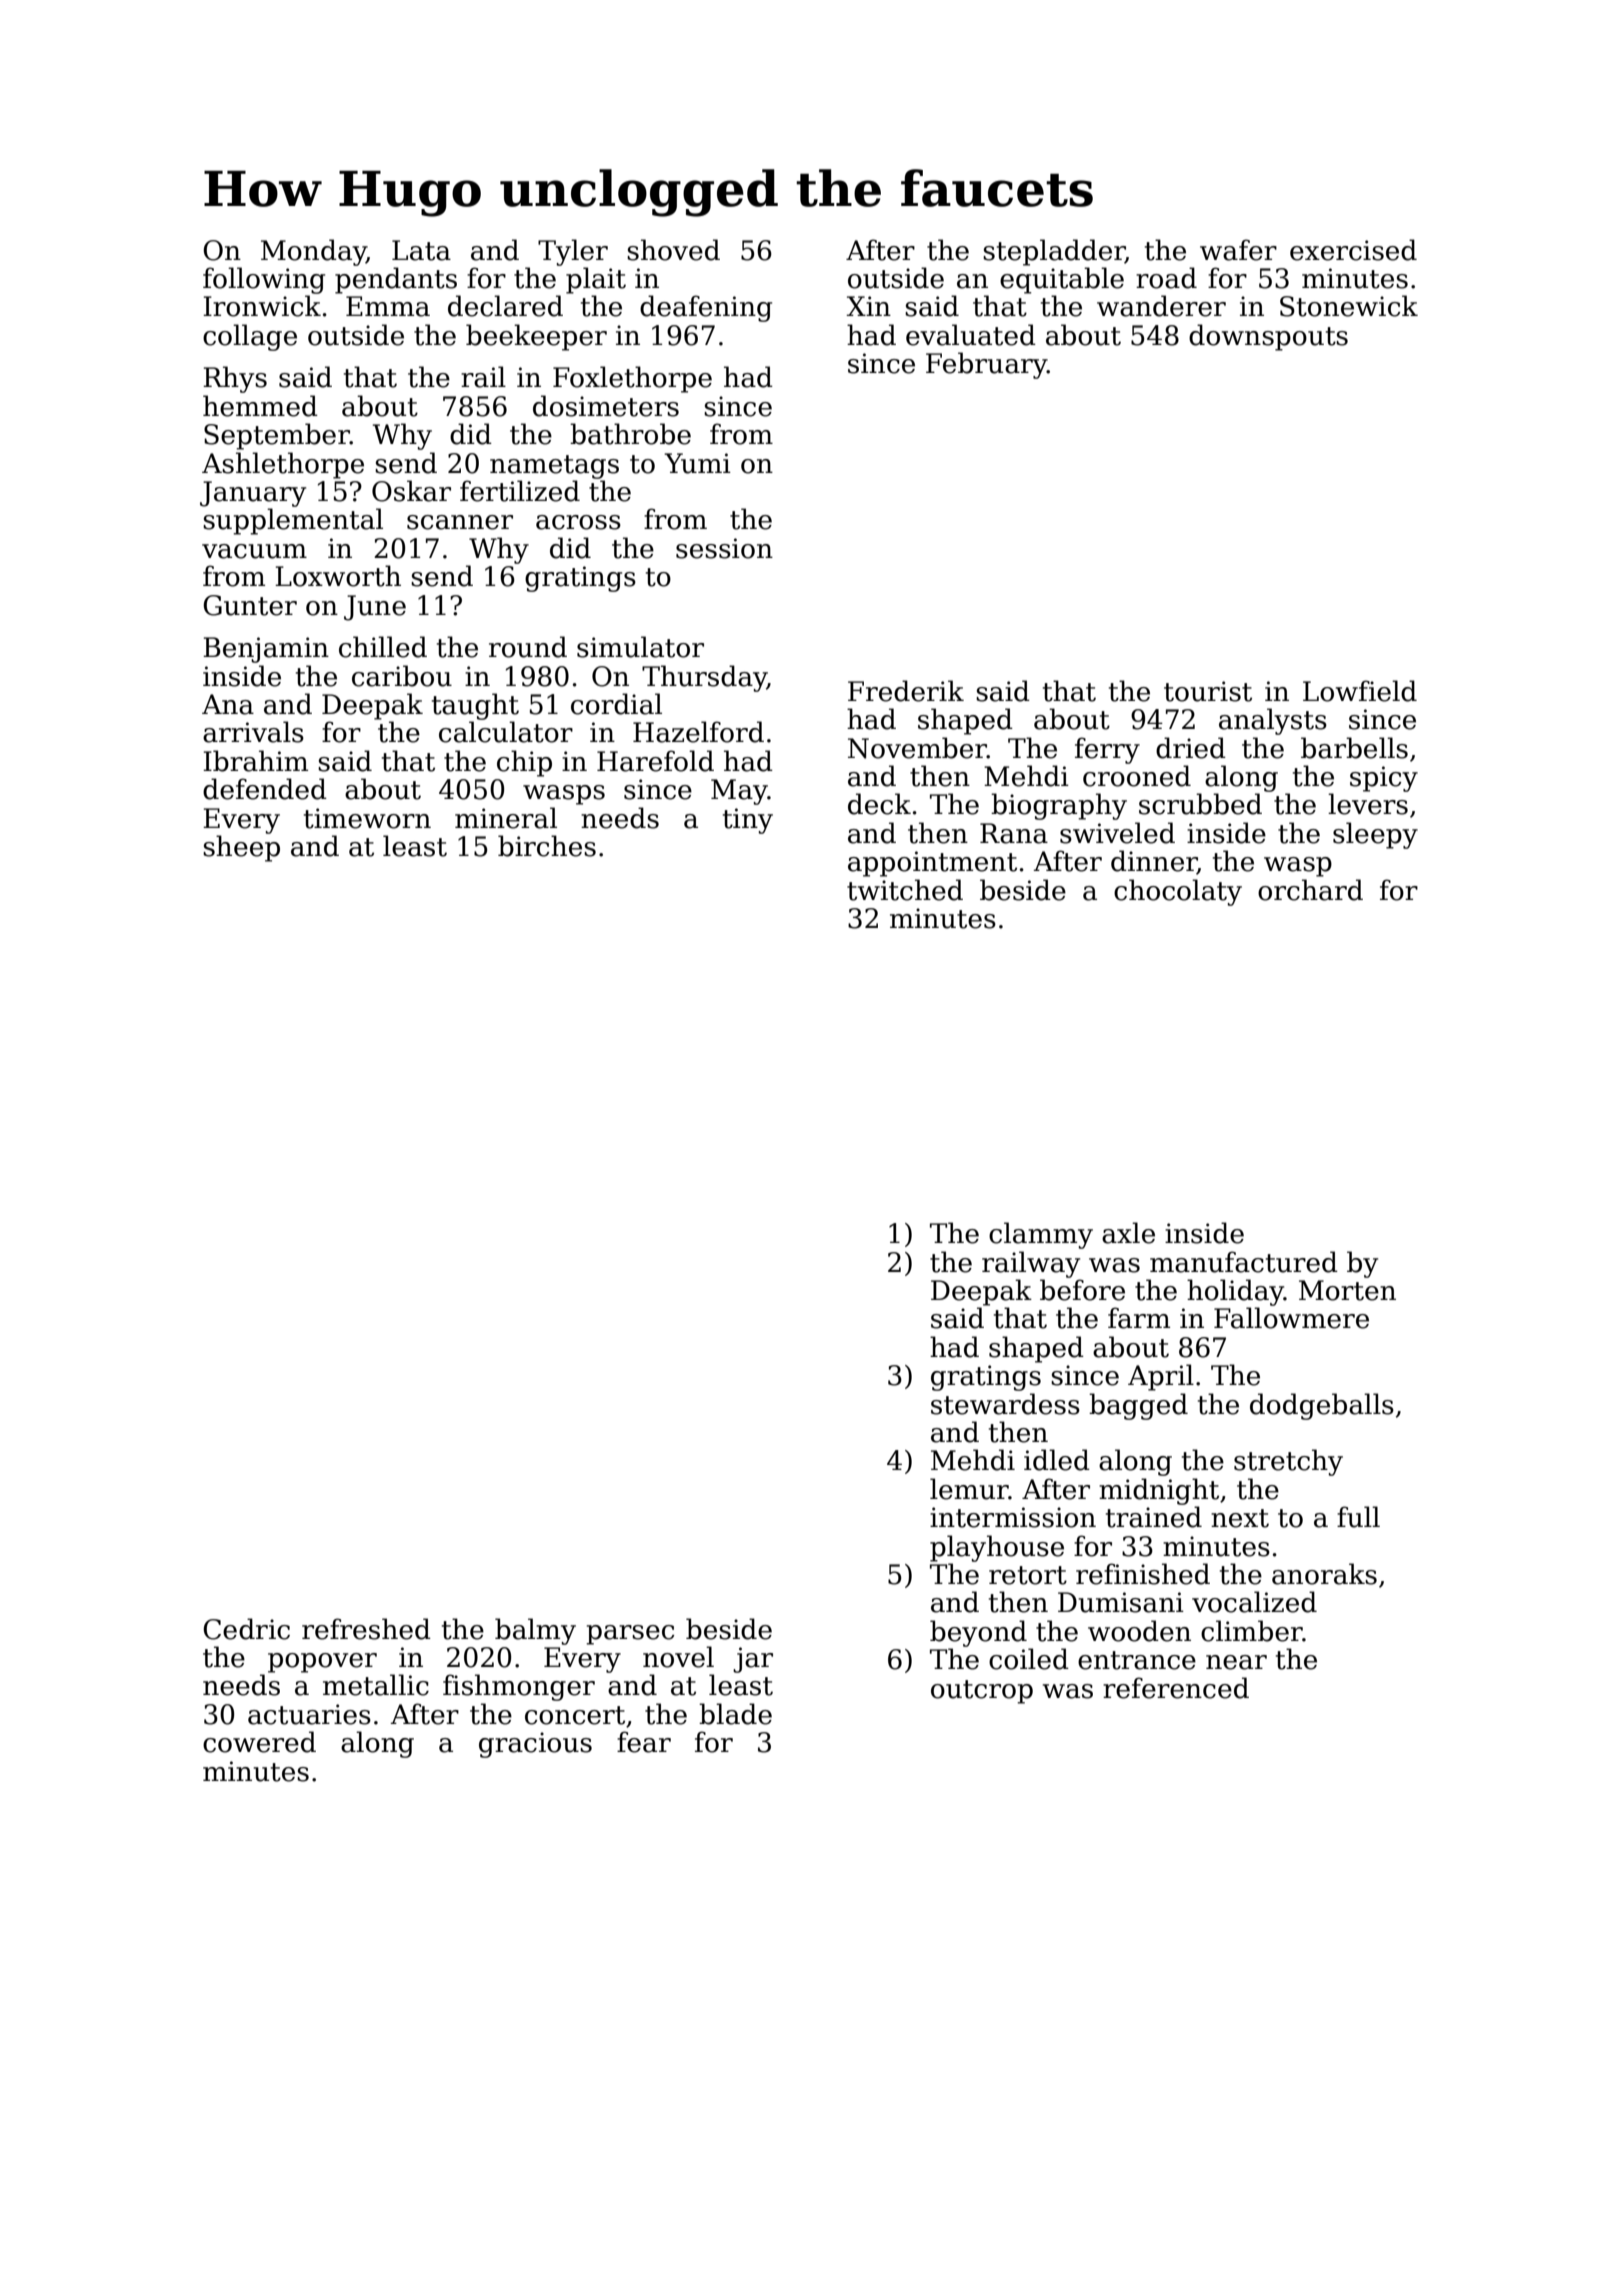 The image size is (1620, 2292). Describe the element at coordinates (678, 1657) in the screenshot. I see `novel` at that location.
